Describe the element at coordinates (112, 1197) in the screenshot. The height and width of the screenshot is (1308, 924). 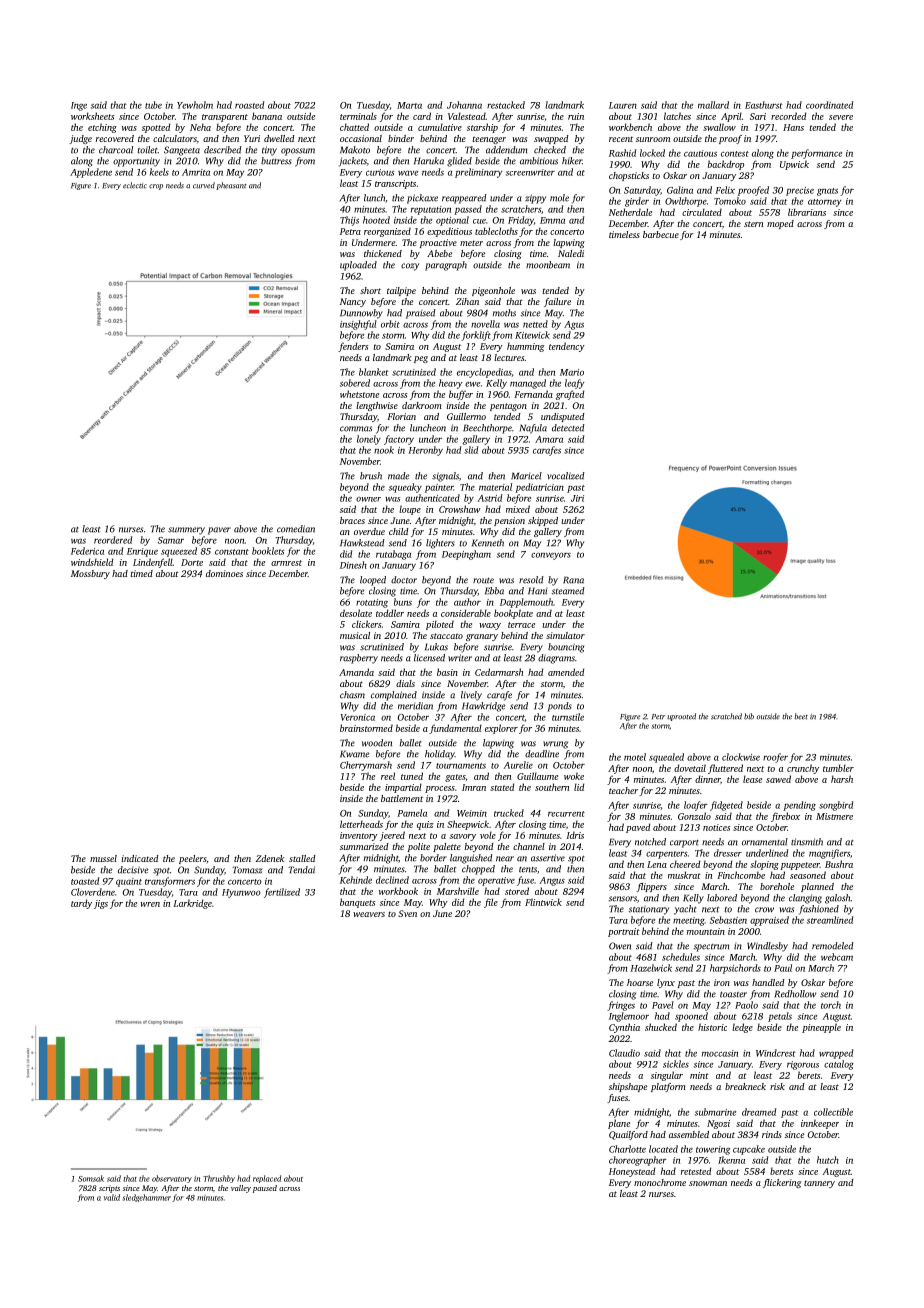
I see `valid` at that location.
